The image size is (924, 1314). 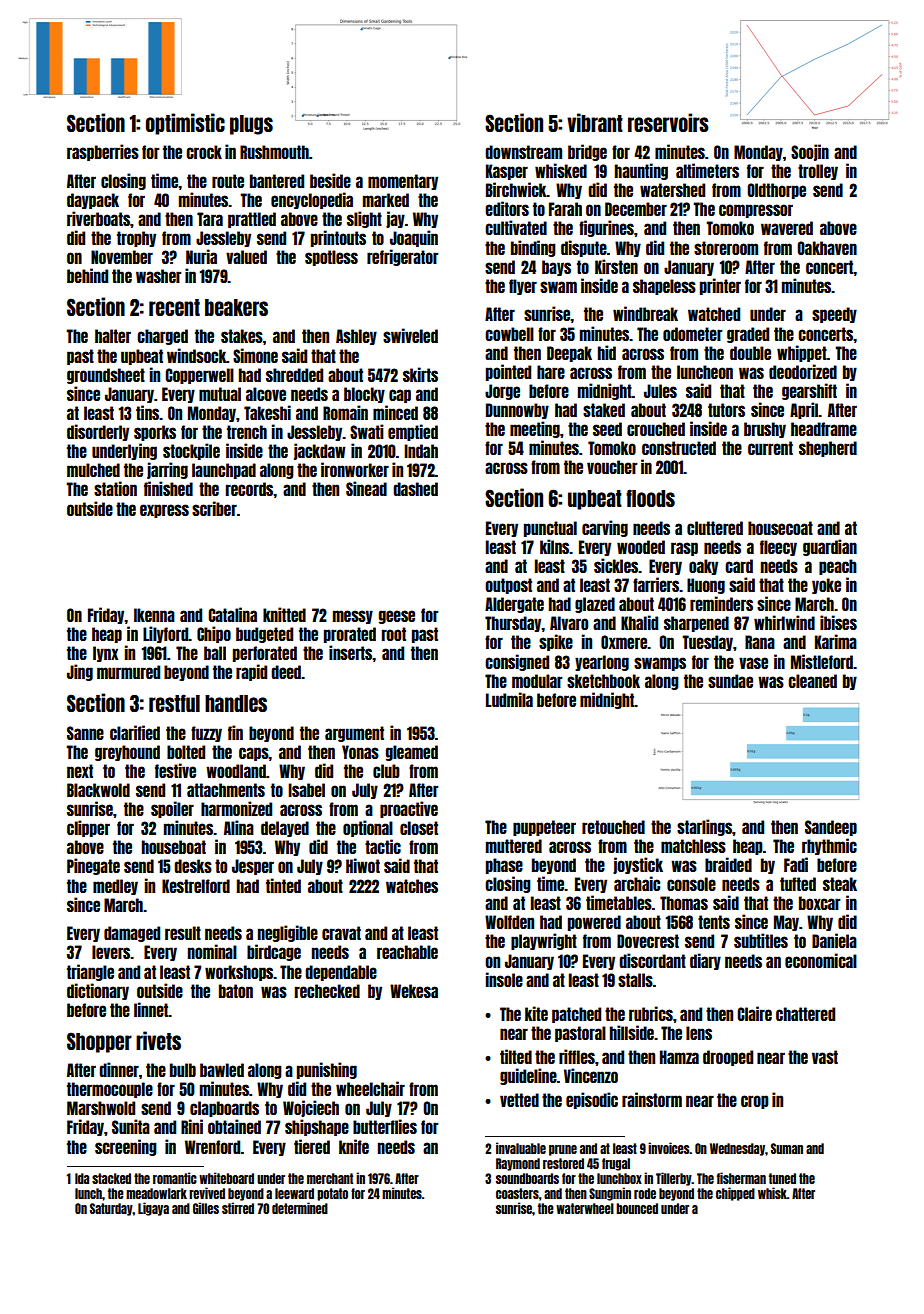 What do you see at coordinates (174, 307) in the screenshot?
I see `recent` at bounding box center [174, 307].
